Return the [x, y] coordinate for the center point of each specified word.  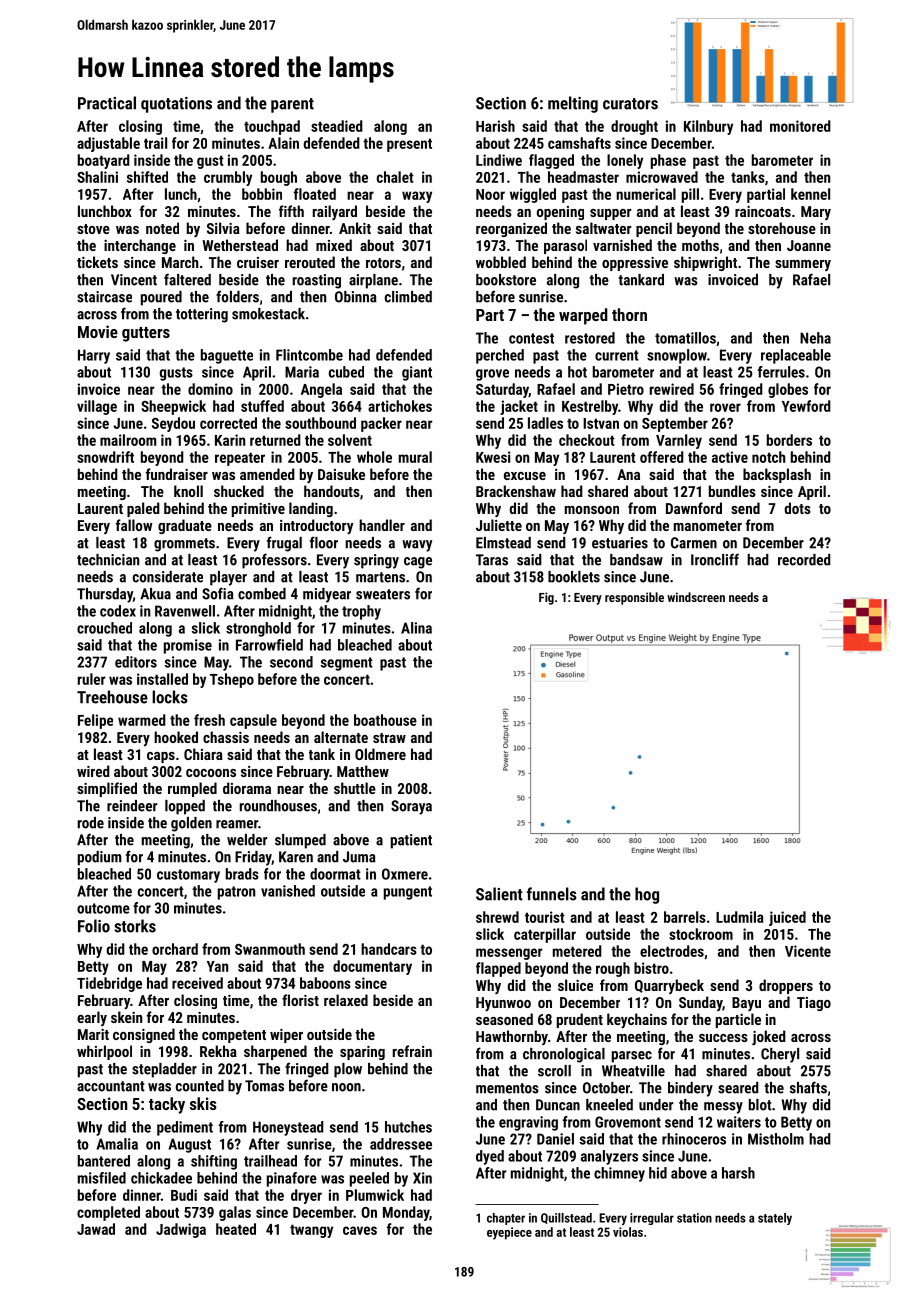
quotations [176, 105]
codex [118, 611]
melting [573, 104]
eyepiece [509, 1233]
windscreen [696, 597]
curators [630, 104]
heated [236, 1229]
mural [415, 457]
